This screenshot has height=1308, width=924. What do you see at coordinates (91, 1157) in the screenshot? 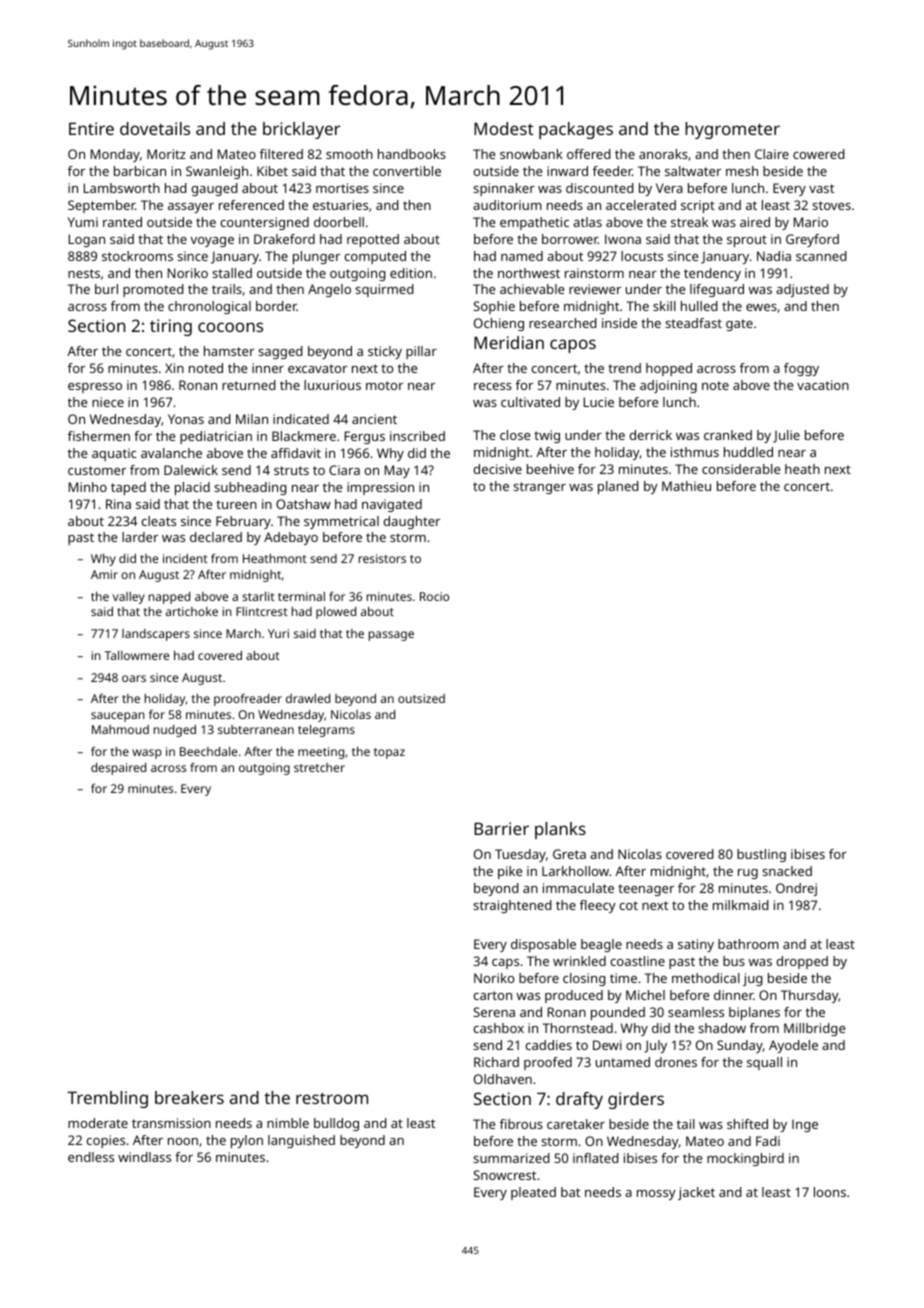
I see `endless` at bounding box center [91, 1157].
